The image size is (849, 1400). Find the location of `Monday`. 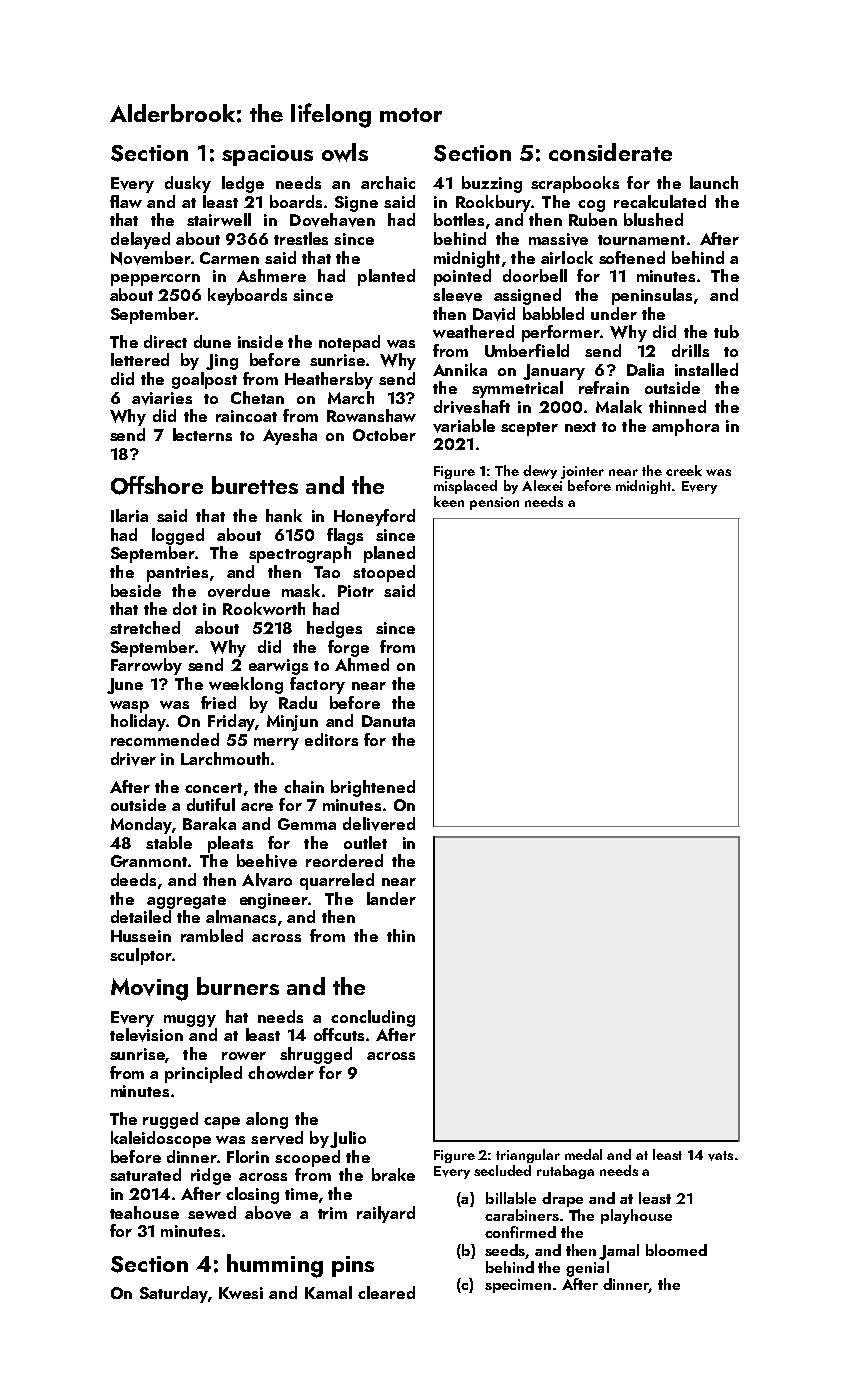

Monday is located at coordinates (141, 825).
